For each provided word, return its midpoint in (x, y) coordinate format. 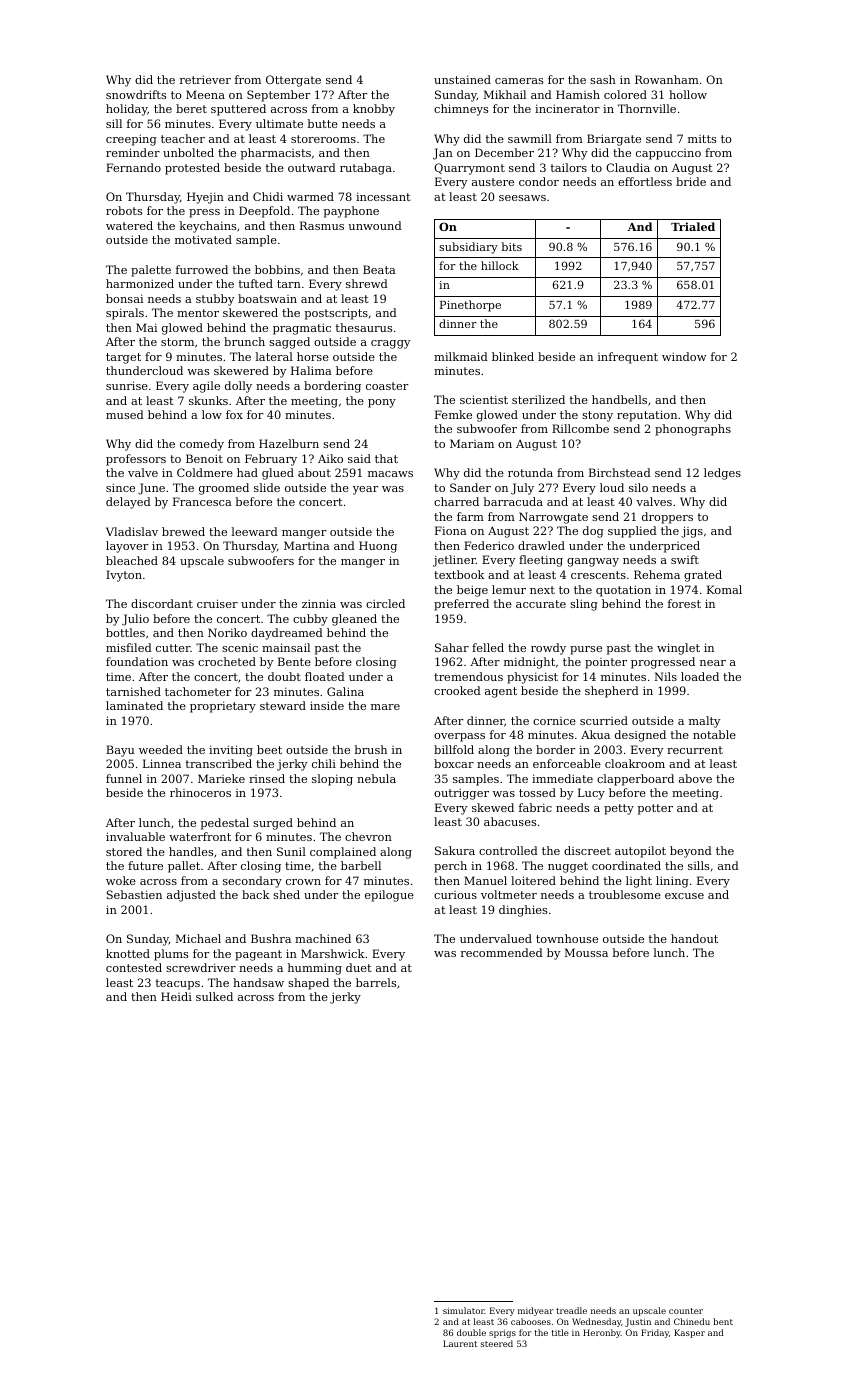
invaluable (135, 836)
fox (234, 414)
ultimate (279, 123)
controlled (508, 850)
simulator (464, 1310)
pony (382, 403)
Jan (443, 154)
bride (691, 181)
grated (703, 576)
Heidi (176, 996)
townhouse (567, 938)
